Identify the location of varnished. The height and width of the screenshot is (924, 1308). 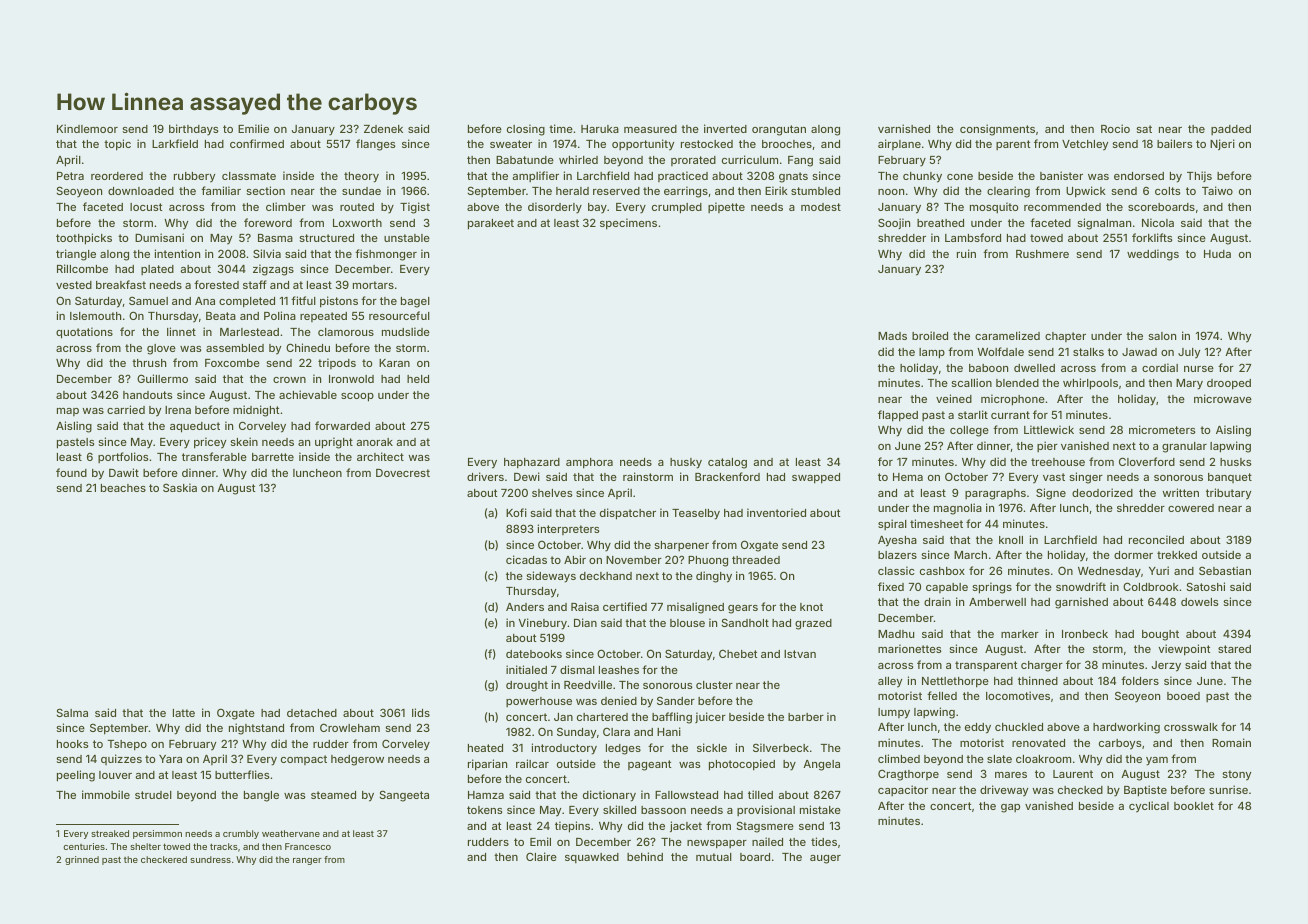
(904, 128).
